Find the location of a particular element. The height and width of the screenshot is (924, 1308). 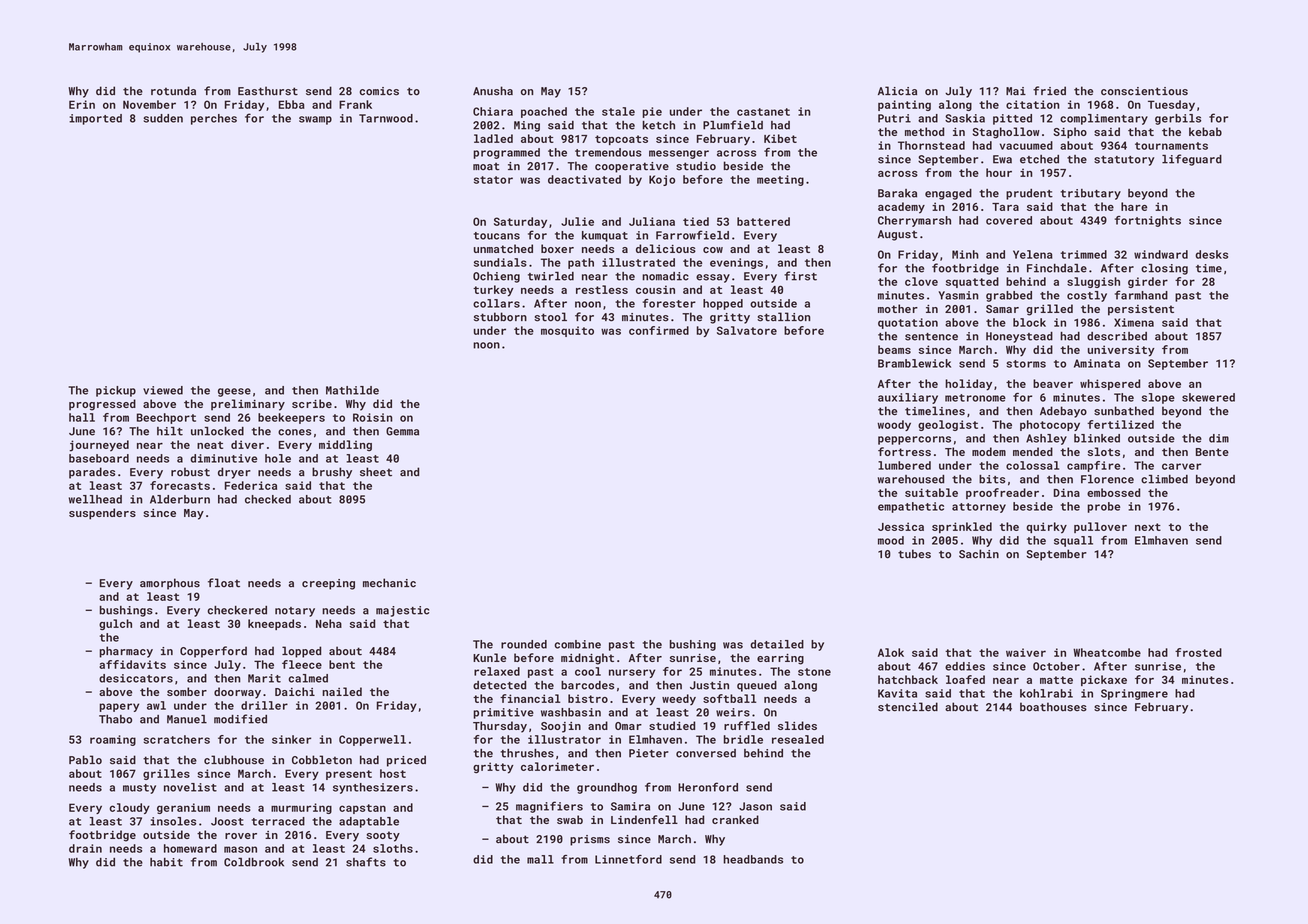

geese is located at coordinates (234, 392).
